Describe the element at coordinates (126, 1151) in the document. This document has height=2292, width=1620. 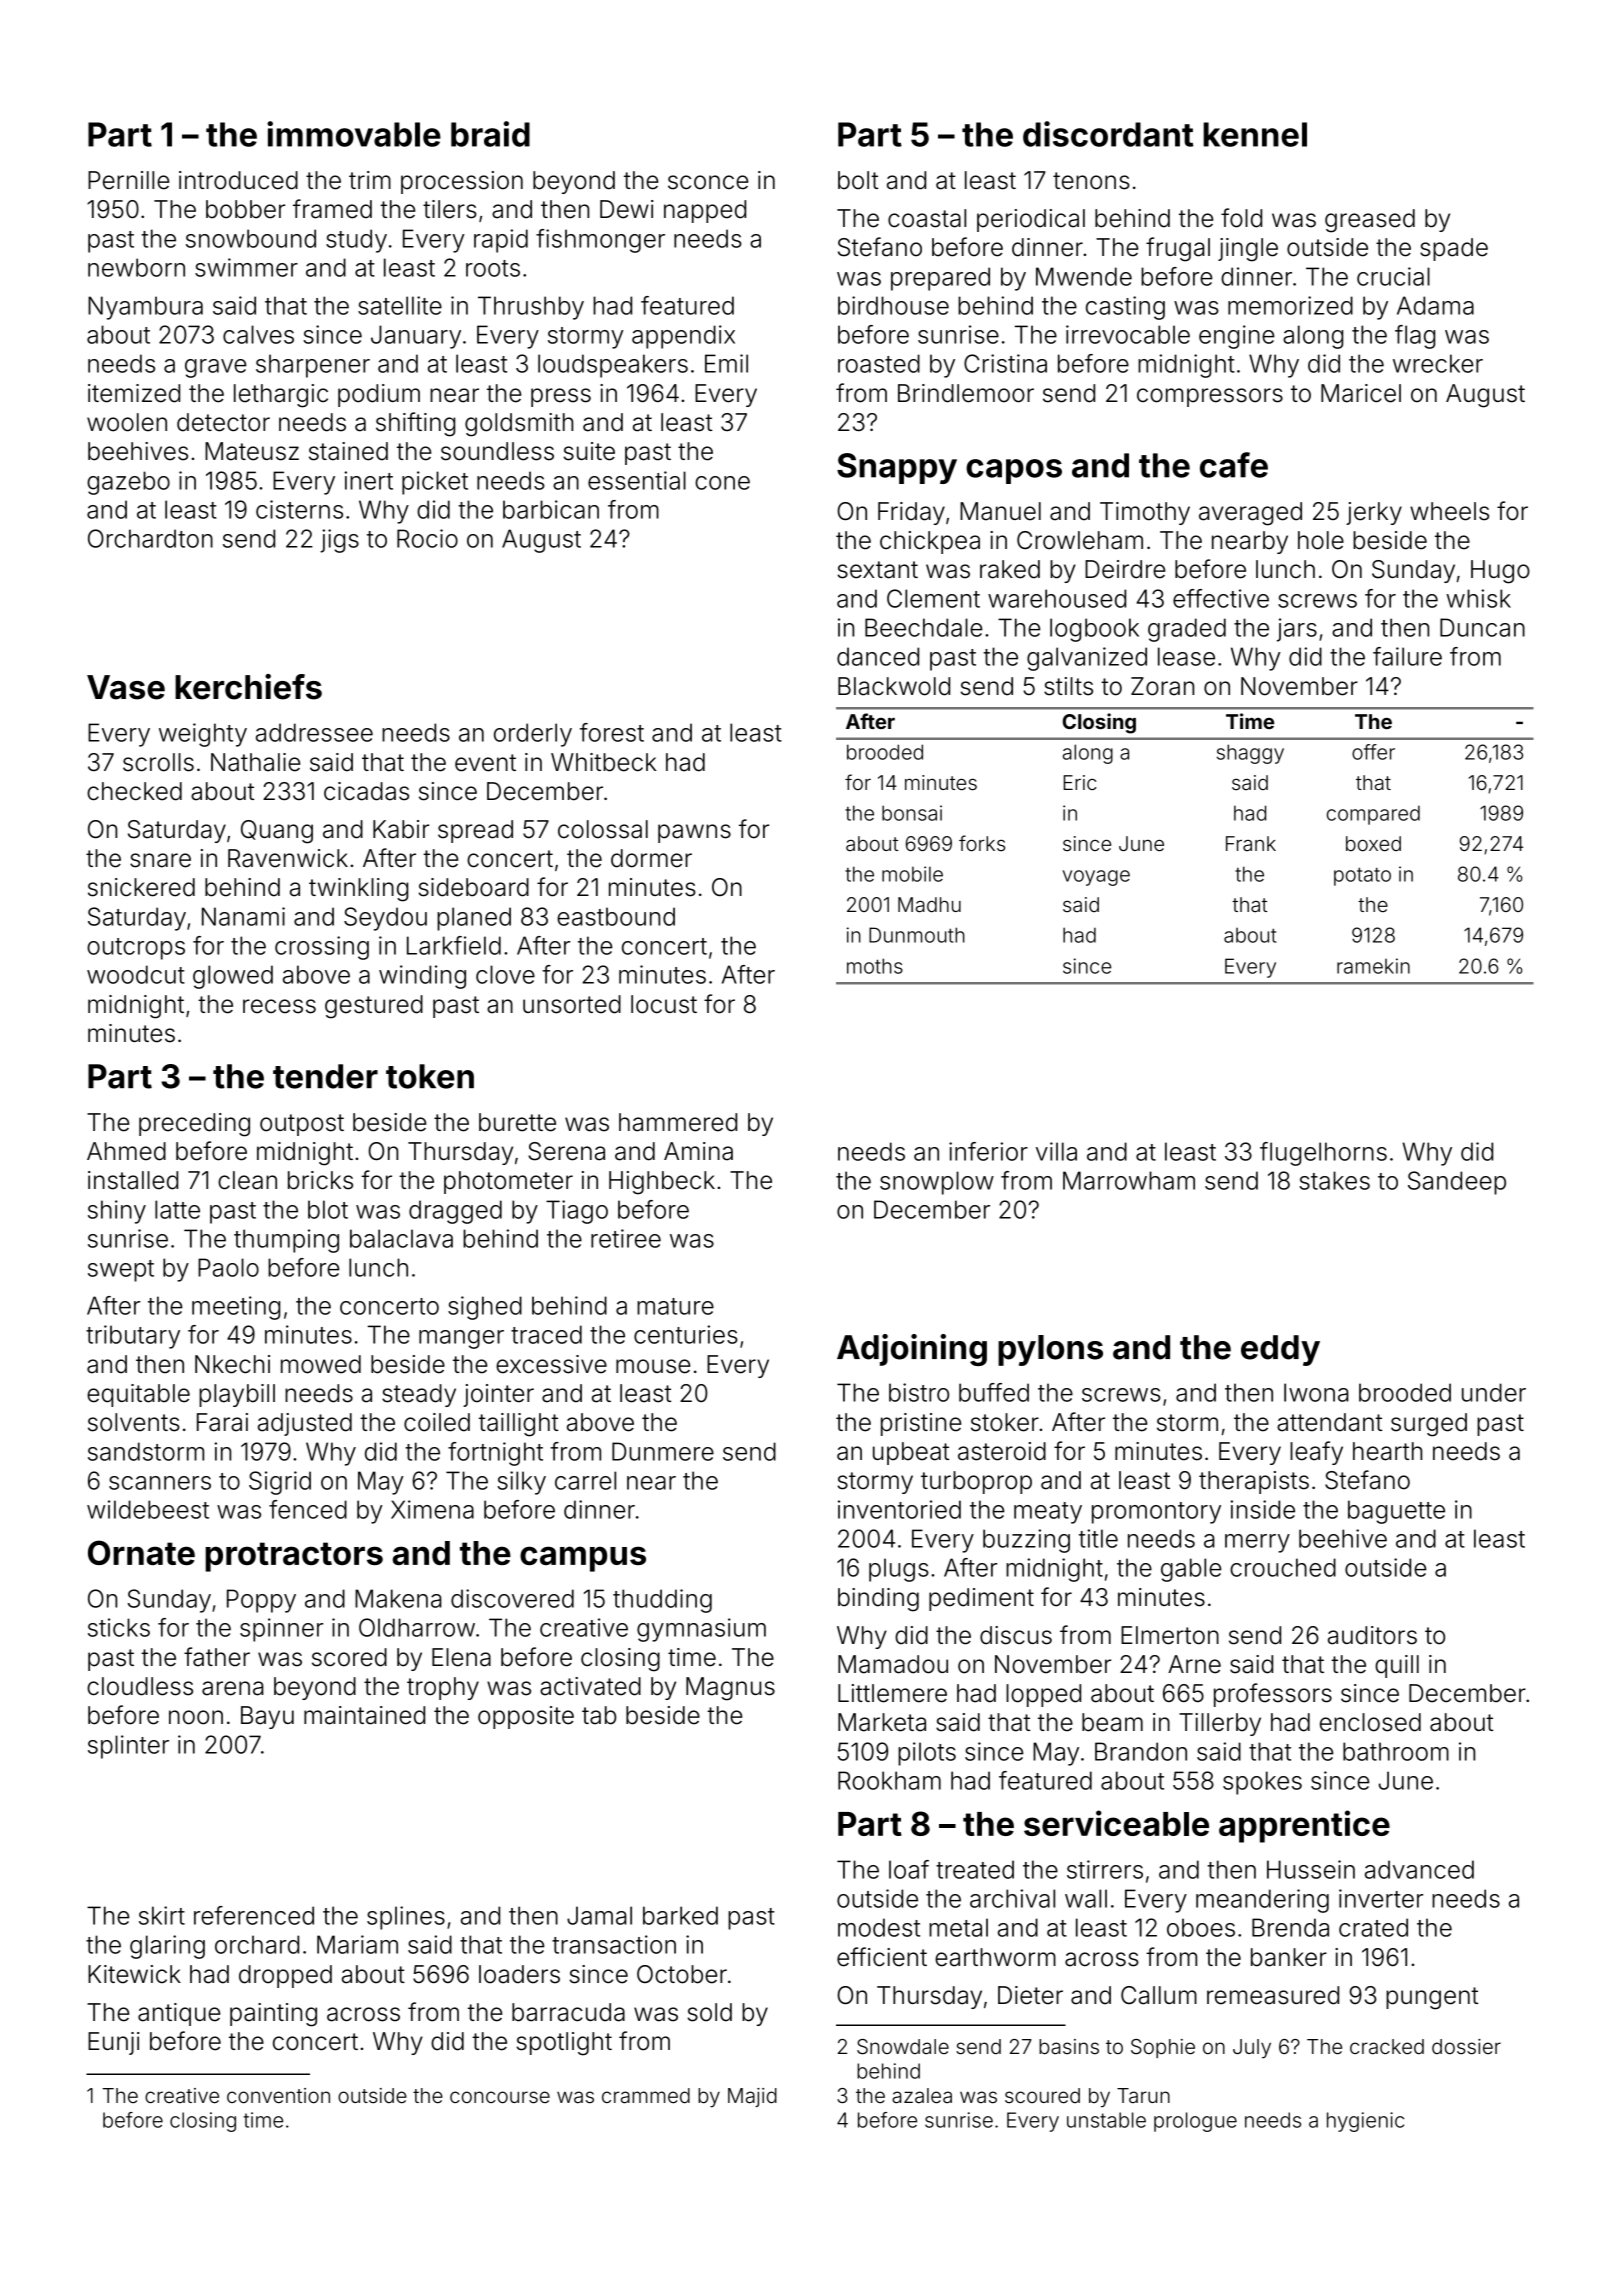
I see `Ahmed` at that location.
